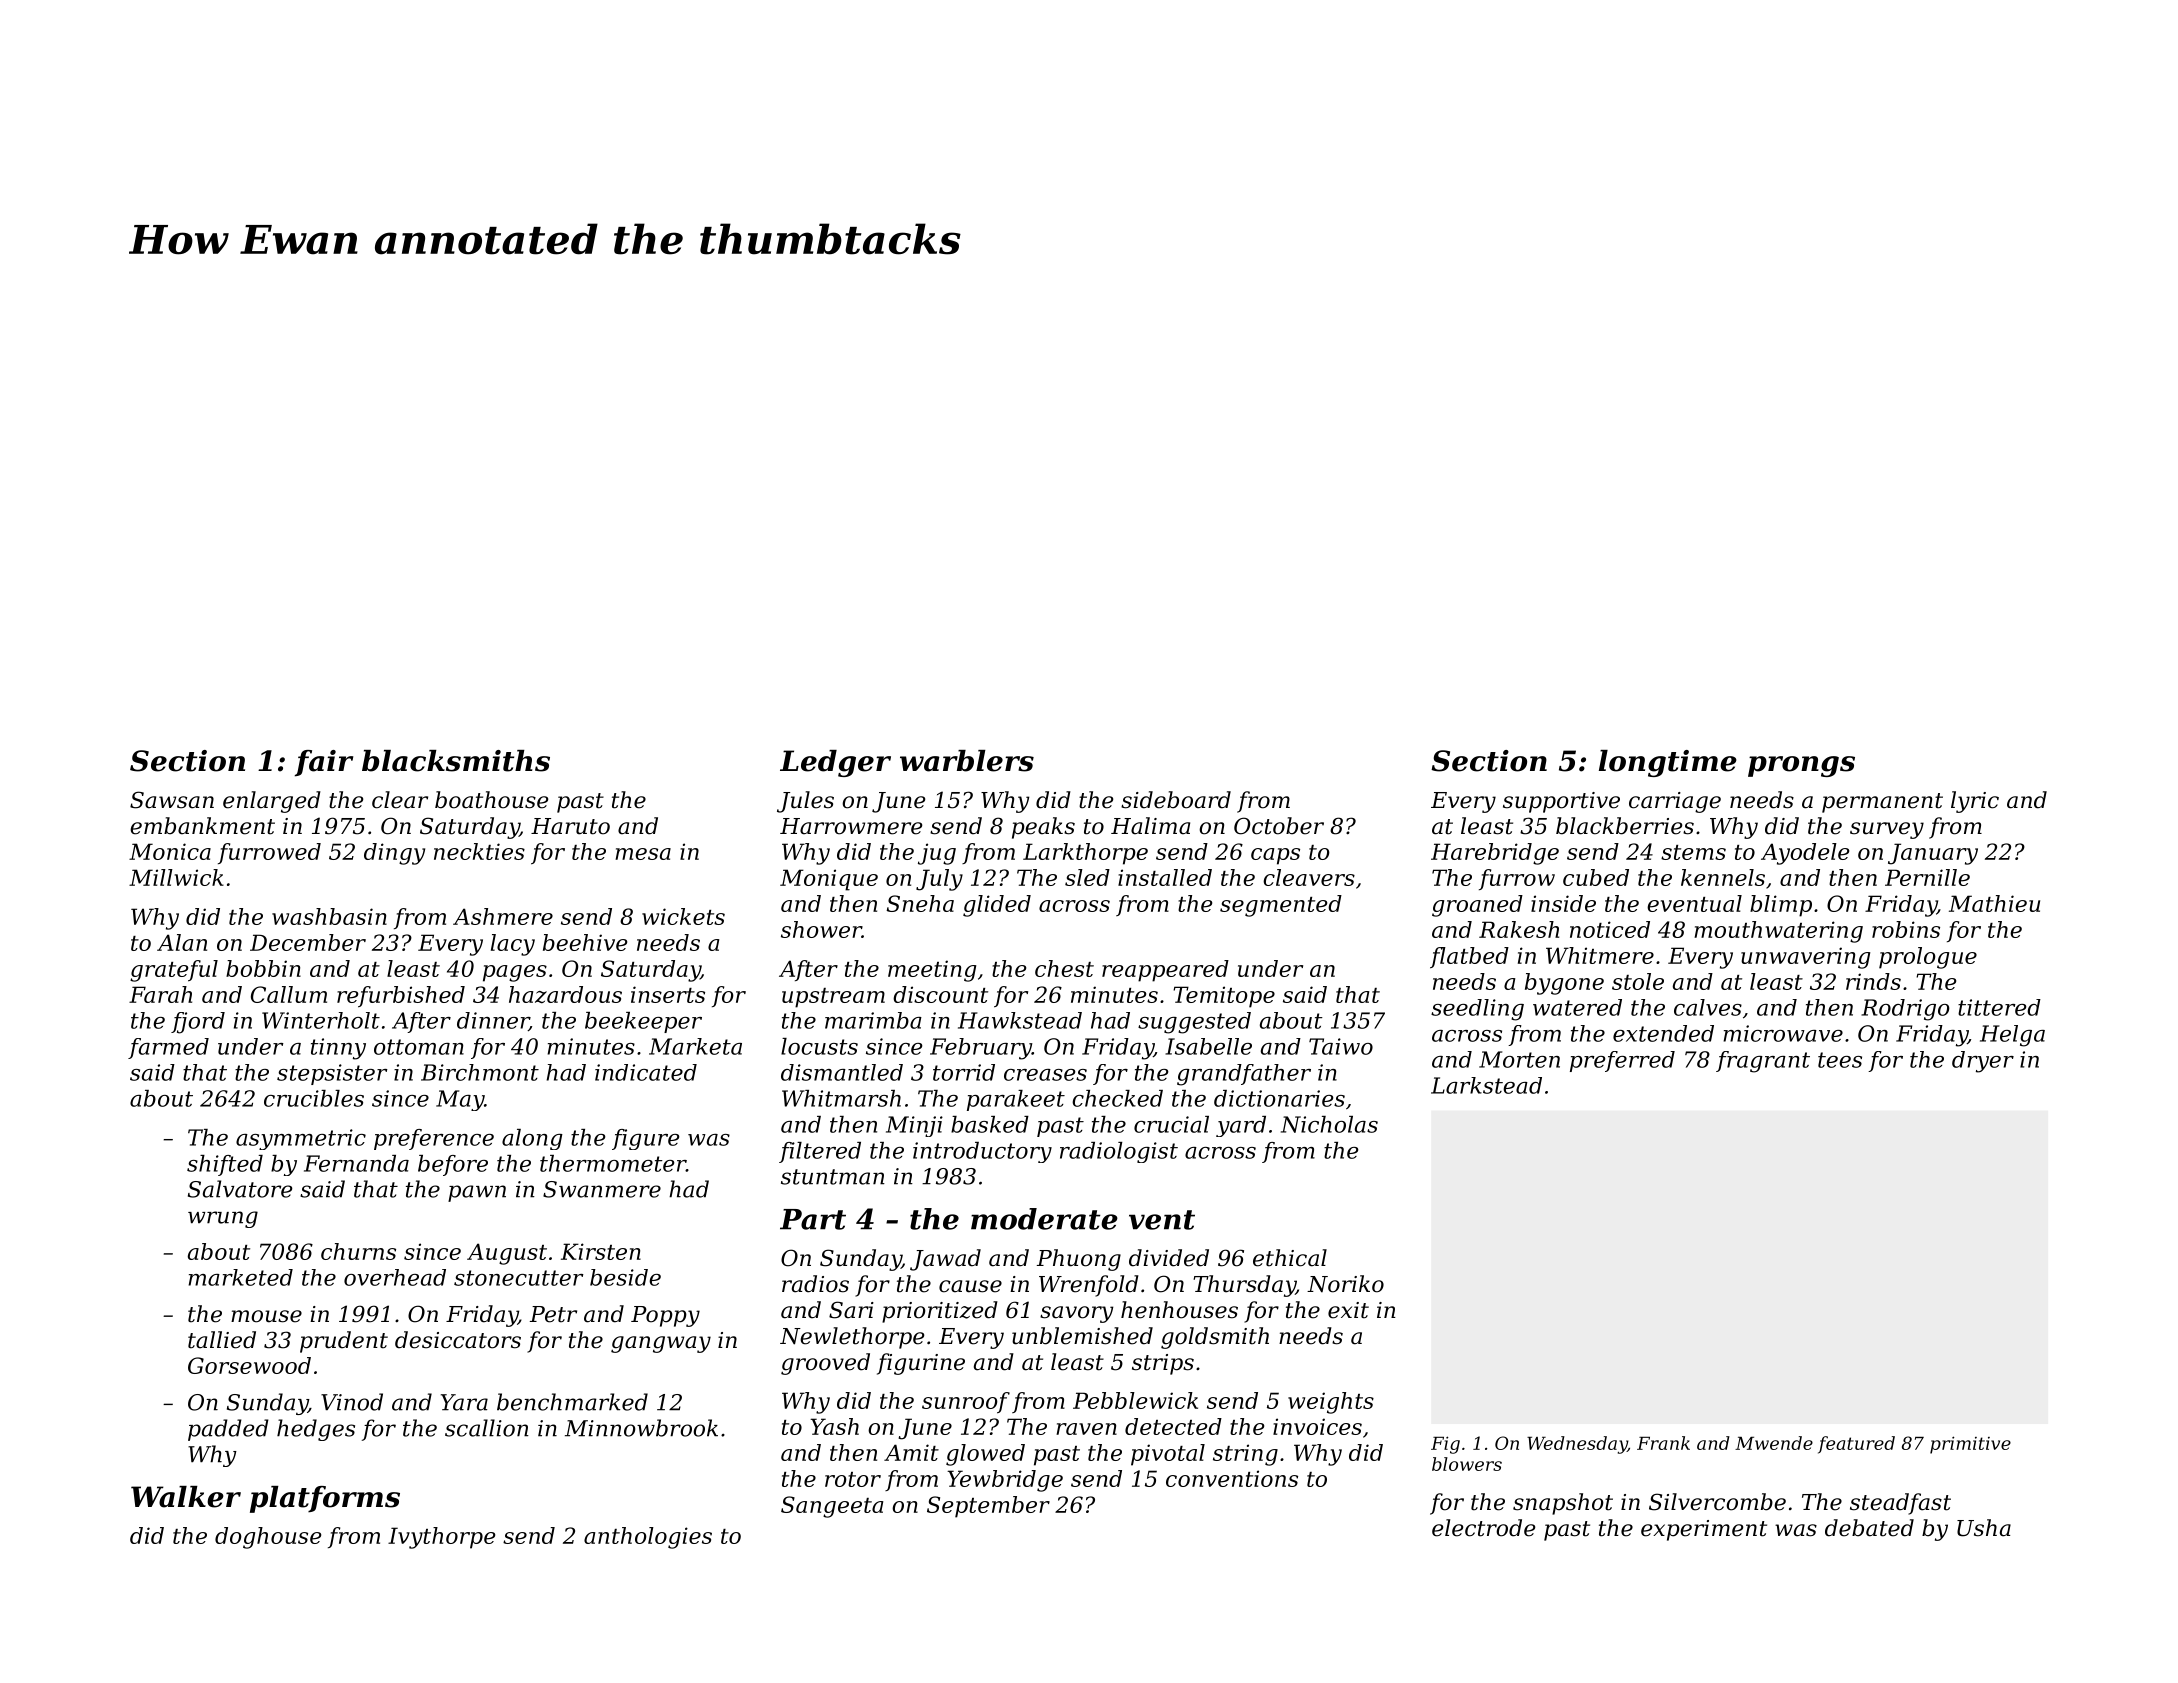 The height and width of the screenshot is (1683, 2178). I want to click on henhouses, so click(1179, 1310).
